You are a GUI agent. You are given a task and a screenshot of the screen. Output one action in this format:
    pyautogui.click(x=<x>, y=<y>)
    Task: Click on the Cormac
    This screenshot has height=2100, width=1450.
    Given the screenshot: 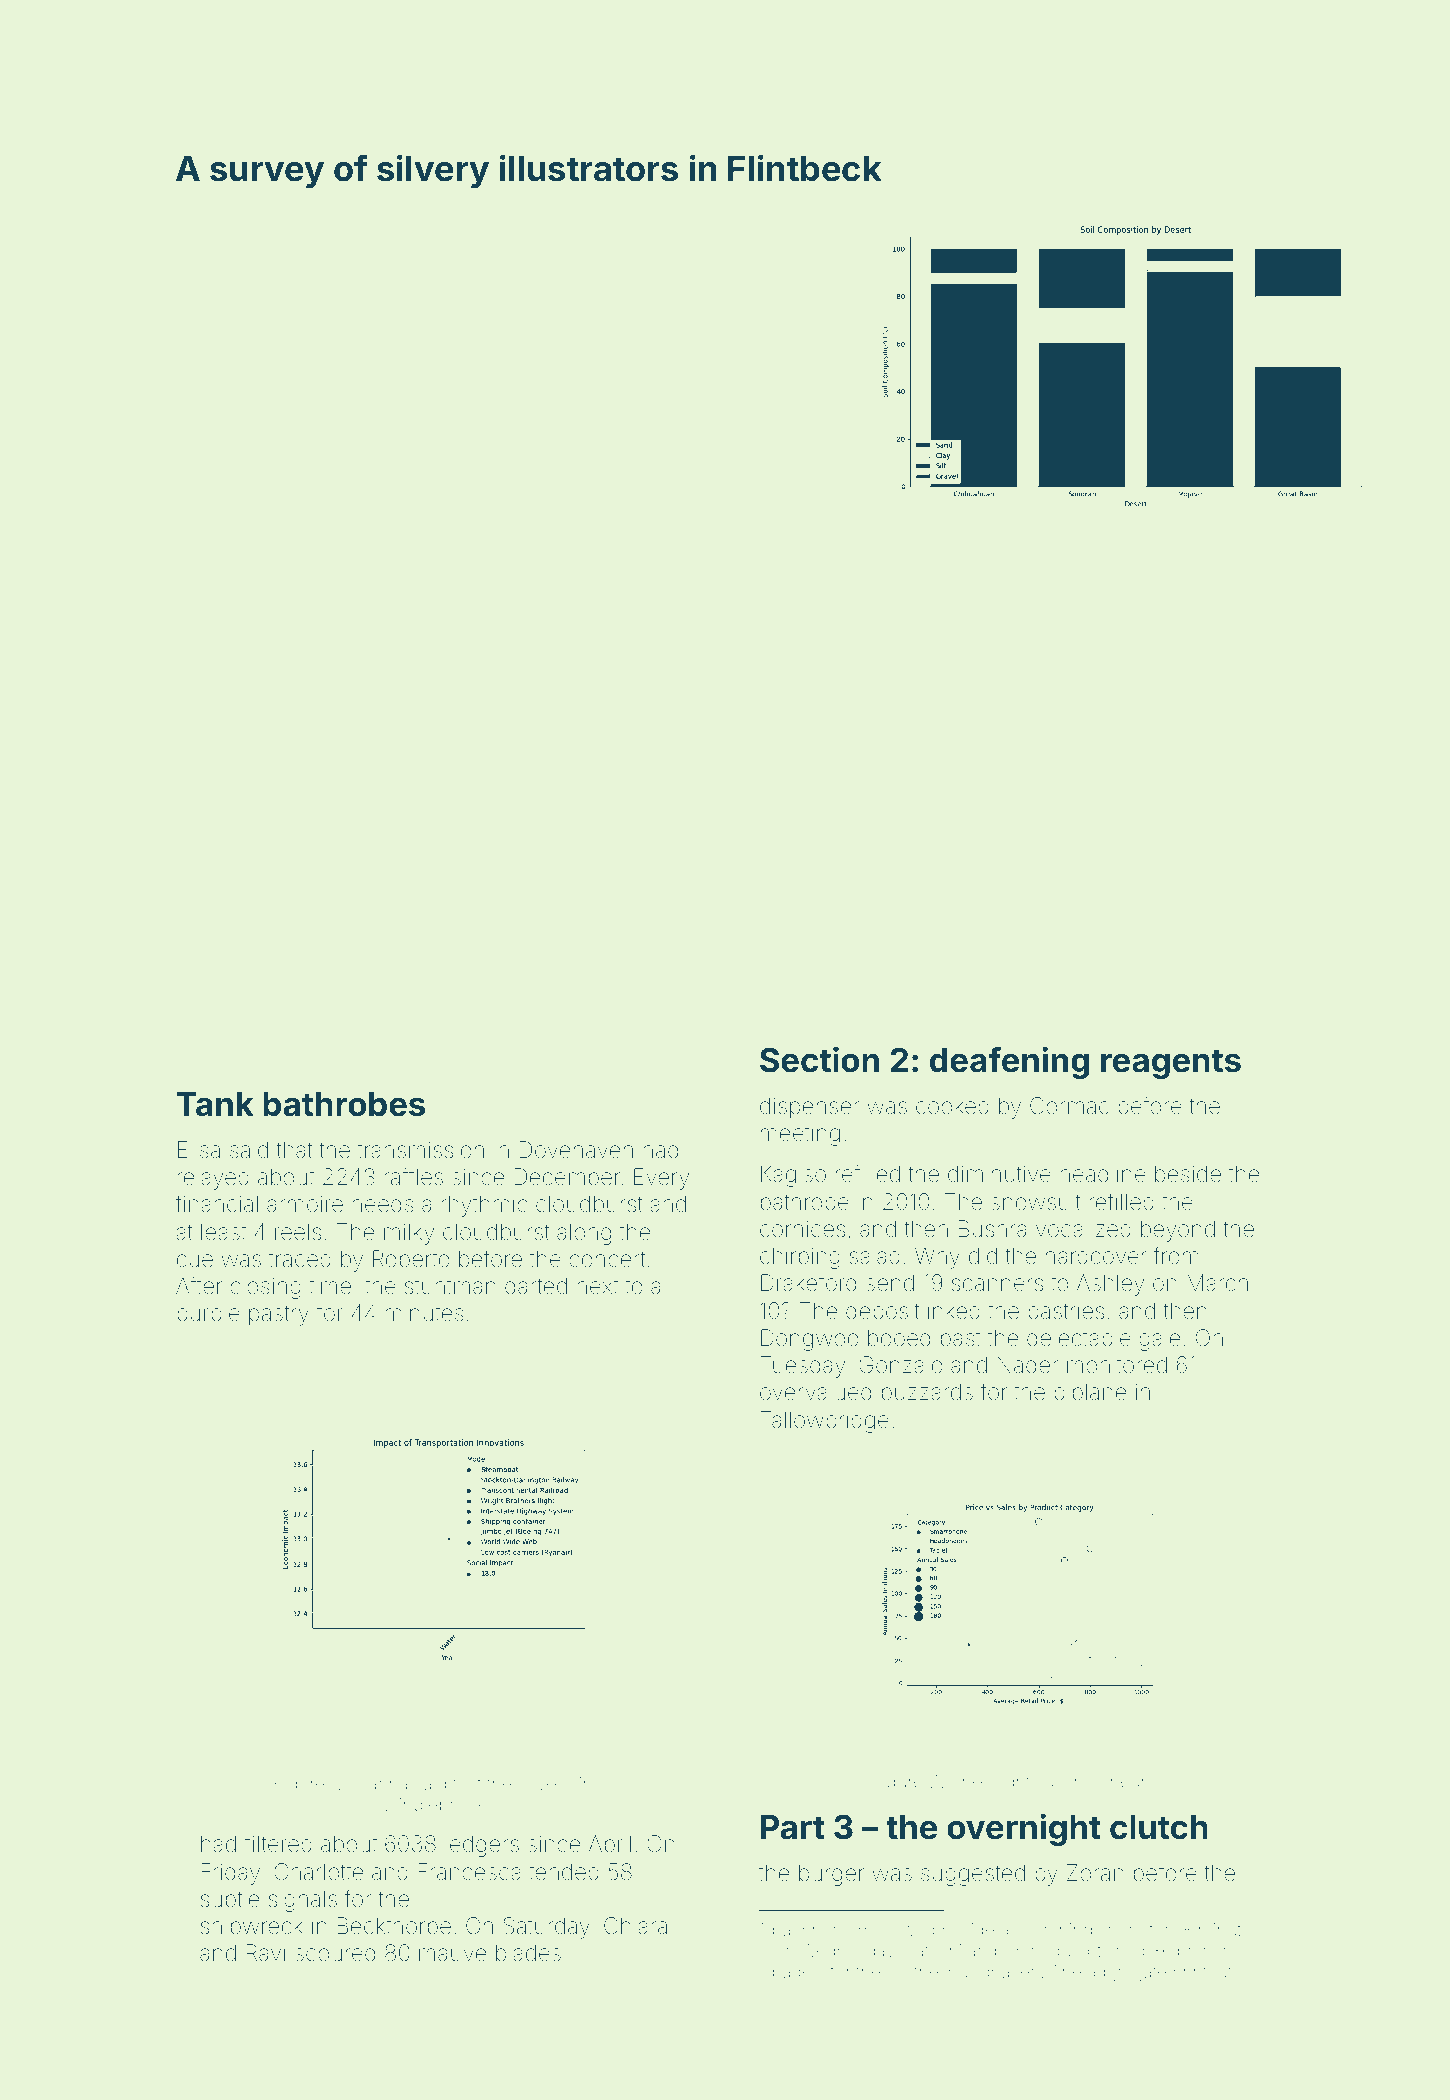 What is the action you would take?
    pyautogui.click(x=1069, y=1105)
